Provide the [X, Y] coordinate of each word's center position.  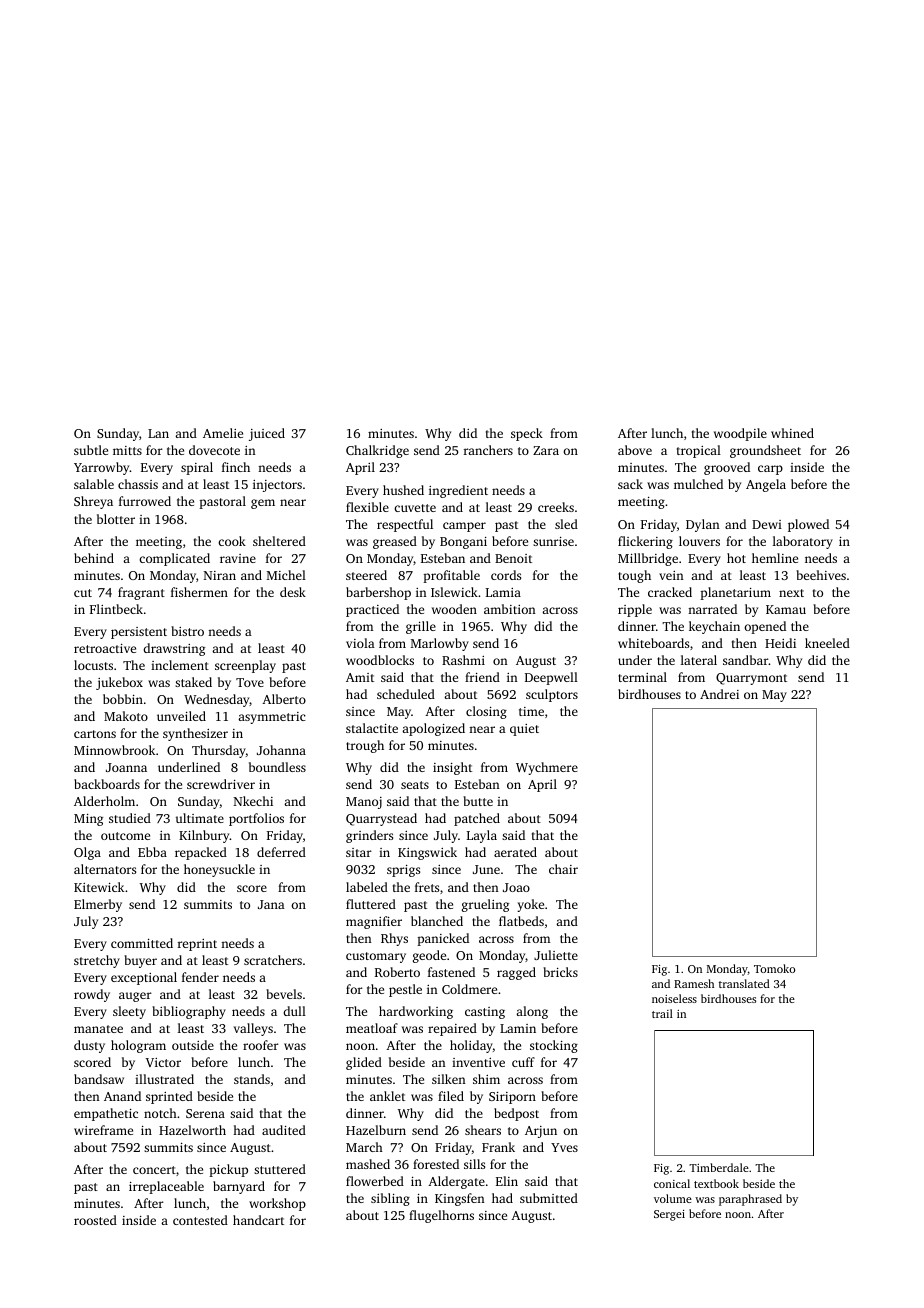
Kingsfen [460, 1199]
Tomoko [774, 968]
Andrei [719, 694]
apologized [433, 729]
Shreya [93, 502]
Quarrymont [751, 679]
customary [376, 957]
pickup [228, 1170]
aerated [515, 852]
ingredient [458, 491]
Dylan [703, 525]
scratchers [273, 960]
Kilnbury [204, 836]
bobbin [123, 699]
